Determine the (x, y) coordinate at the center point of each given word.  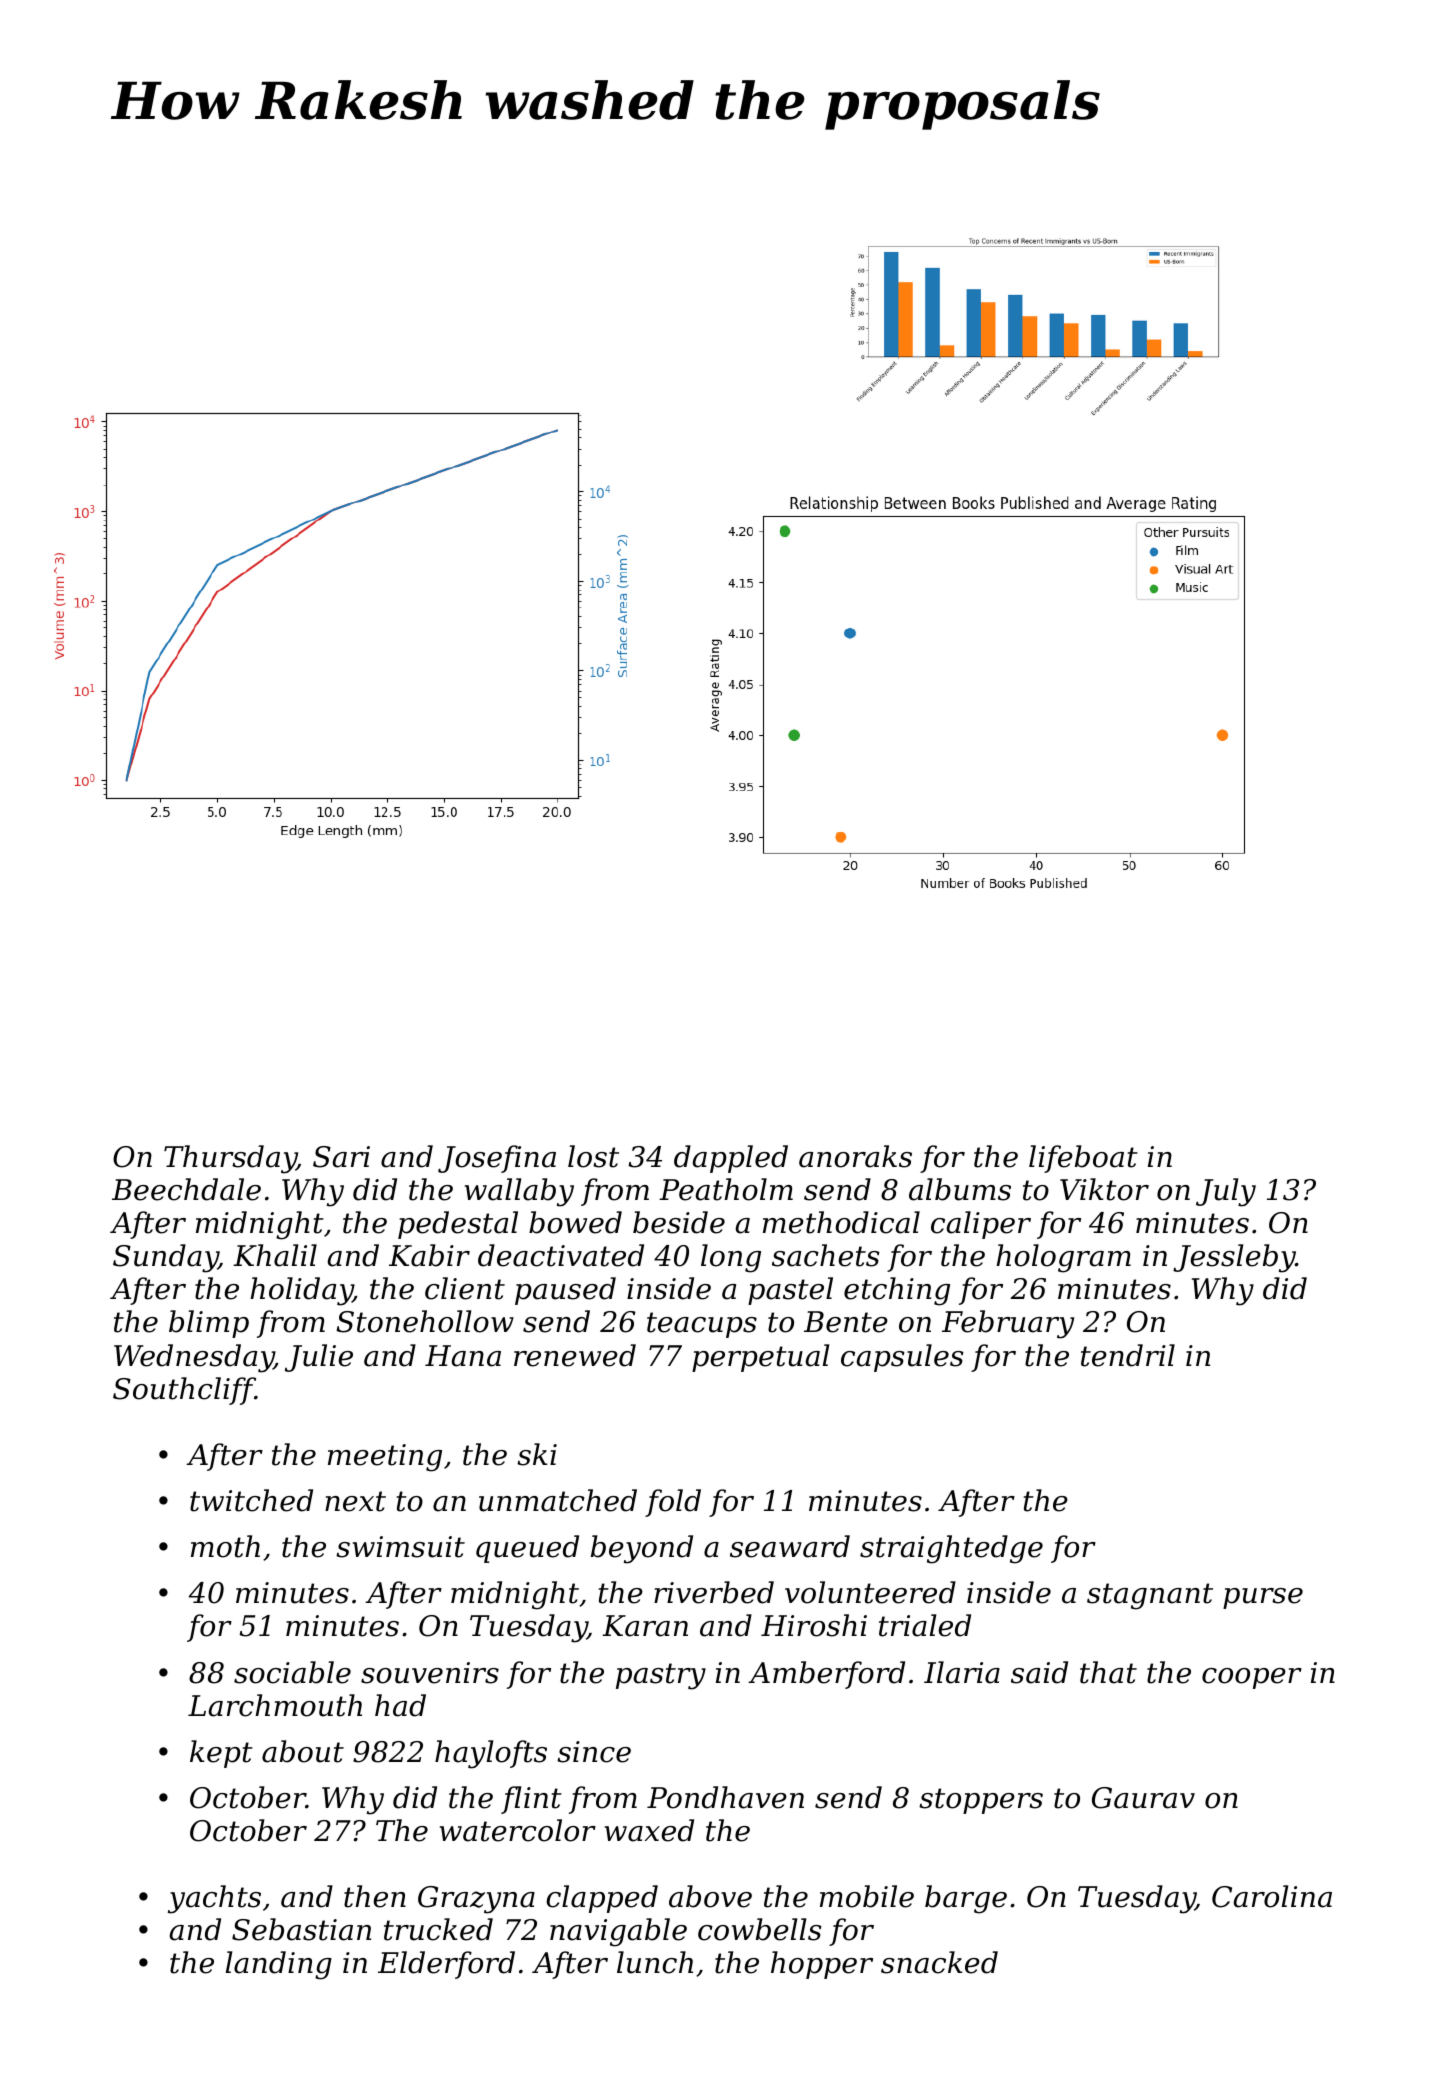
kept (221, 1754)
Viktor (1104, 1189)
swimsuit (400, 1547)
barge (966, 1899)
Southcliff (184, 1391)
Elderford (446, 1965)
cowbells (760, 1929)
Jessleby (1234, 1258)
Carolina (1272, 1896)
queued (527, 1549)
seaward (790, 1546)
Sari (341, 1157)
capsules (902, 1358)
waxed (649, 1830)
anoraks (855, 1156)
